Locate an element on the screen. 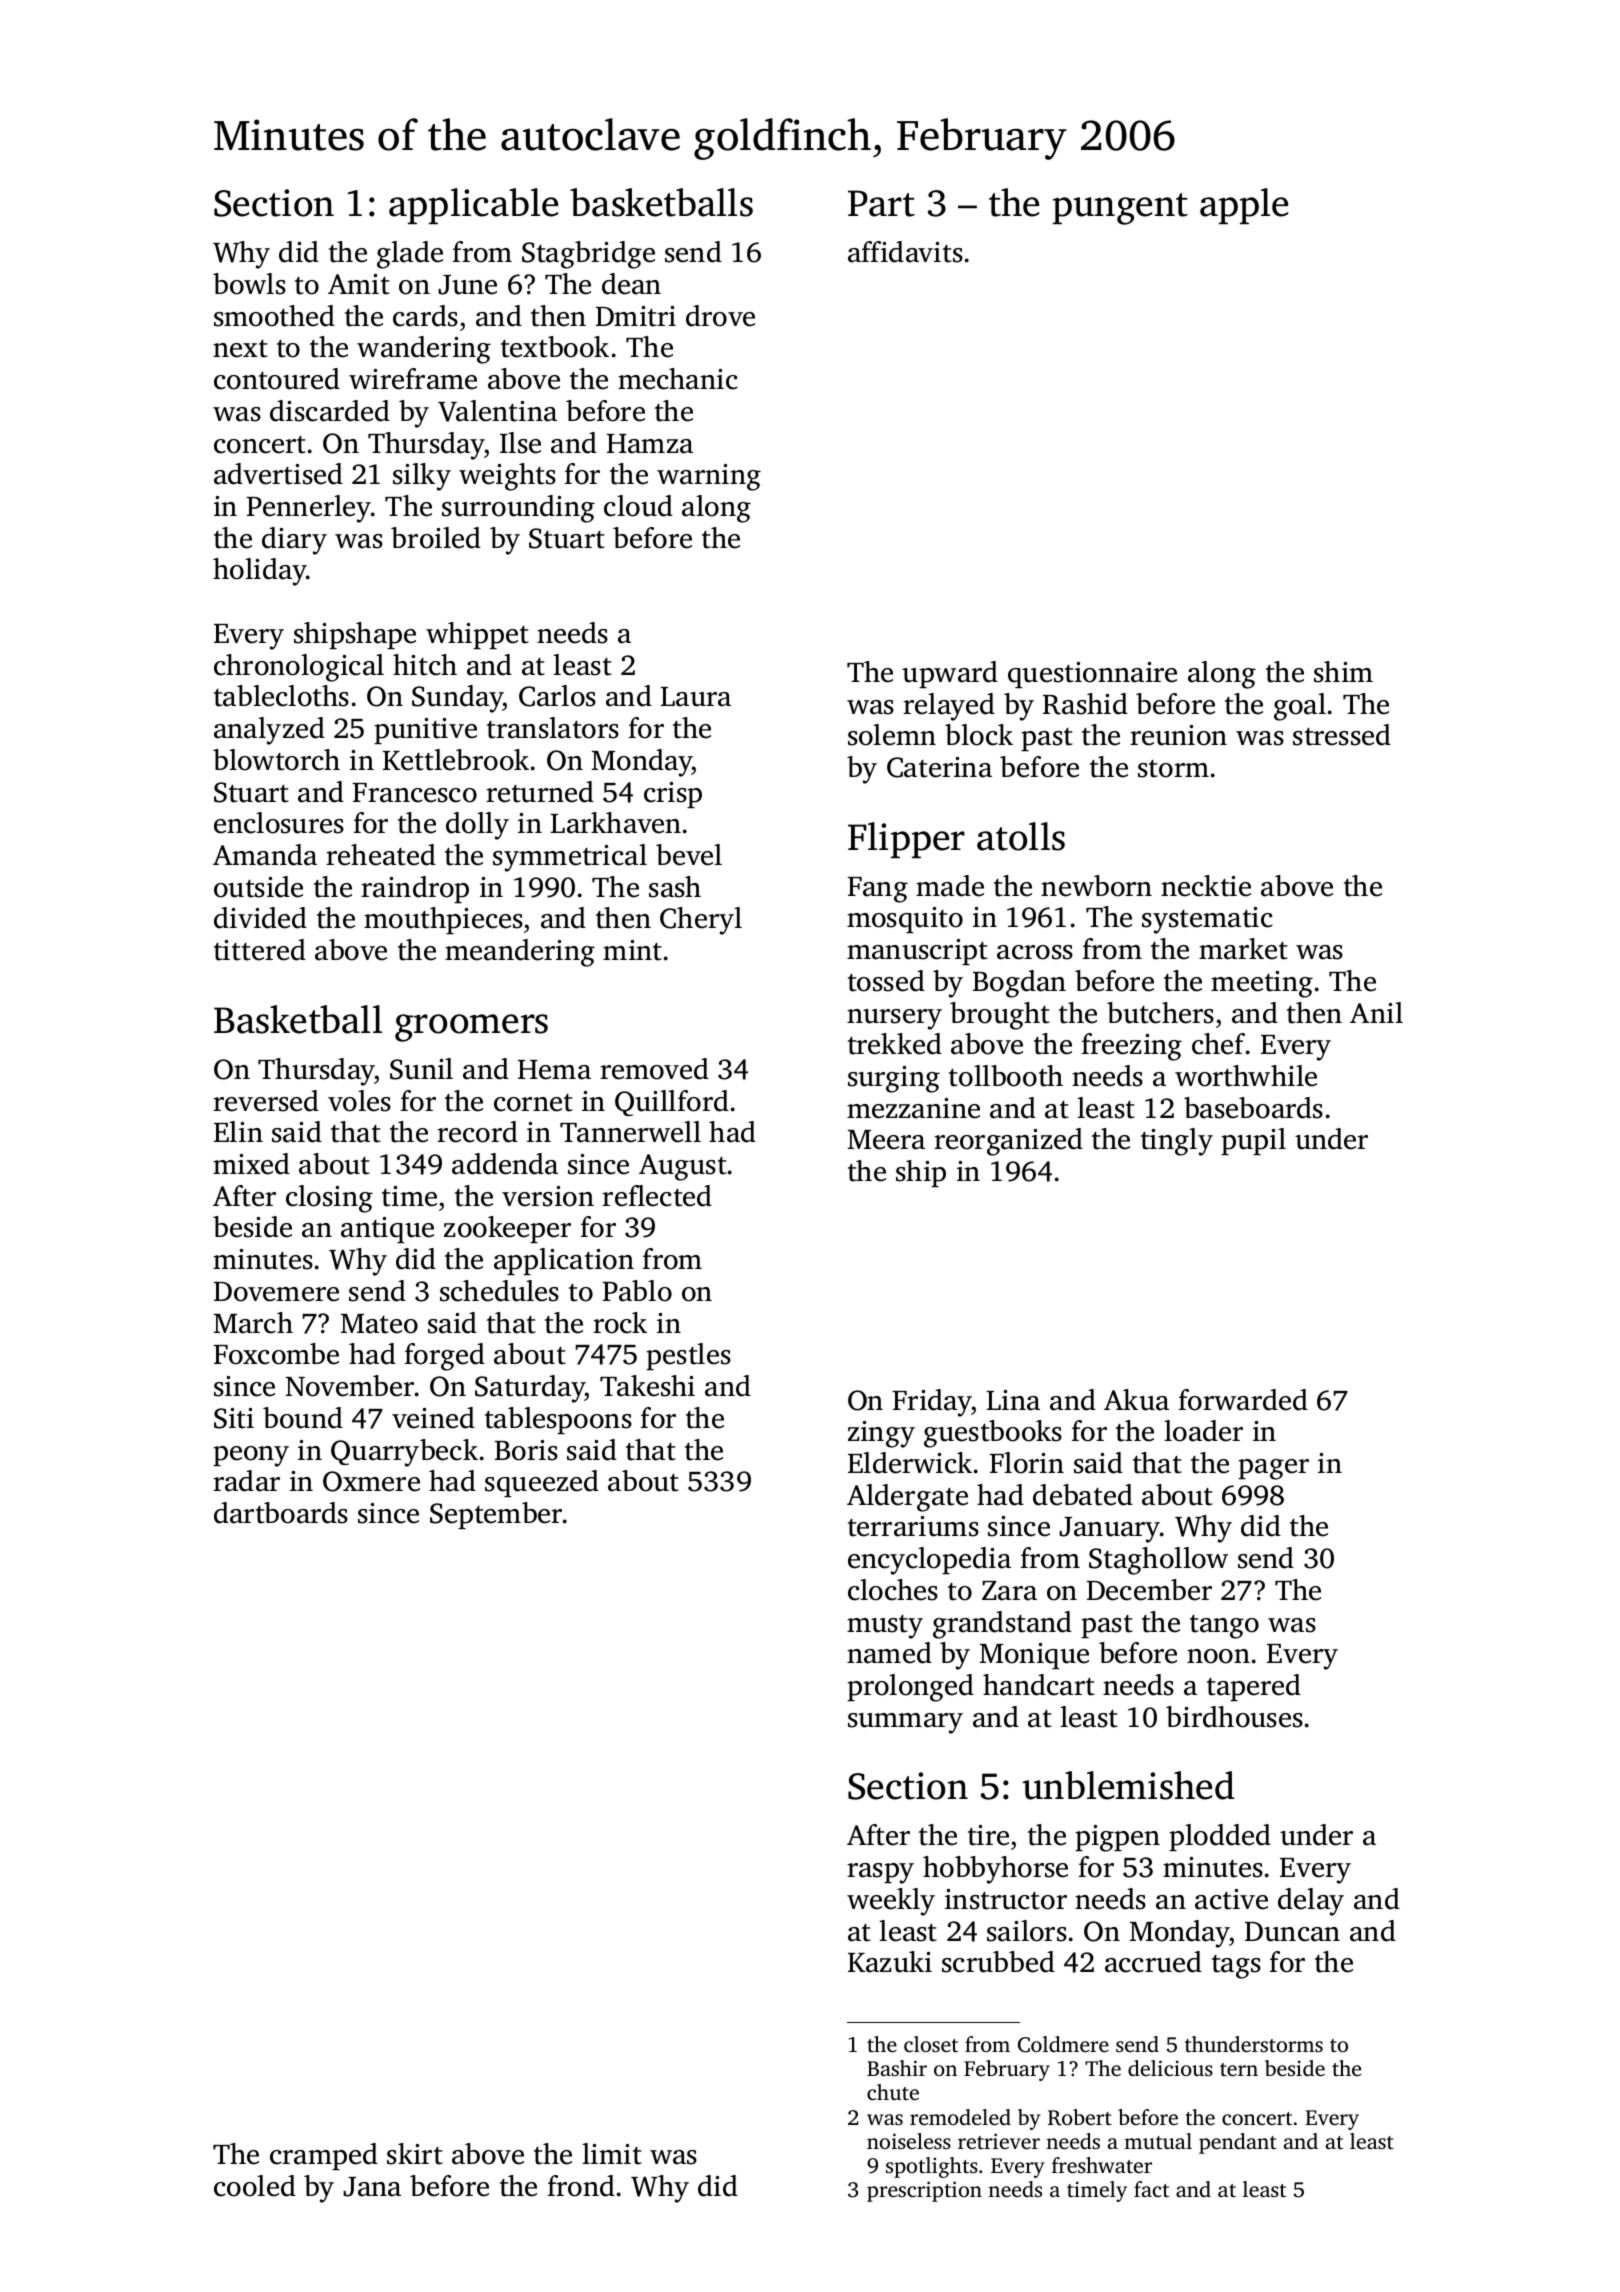 This screenshot has width=1620, height=2292. Foxcombe is located at coordinates (276, 1354).
